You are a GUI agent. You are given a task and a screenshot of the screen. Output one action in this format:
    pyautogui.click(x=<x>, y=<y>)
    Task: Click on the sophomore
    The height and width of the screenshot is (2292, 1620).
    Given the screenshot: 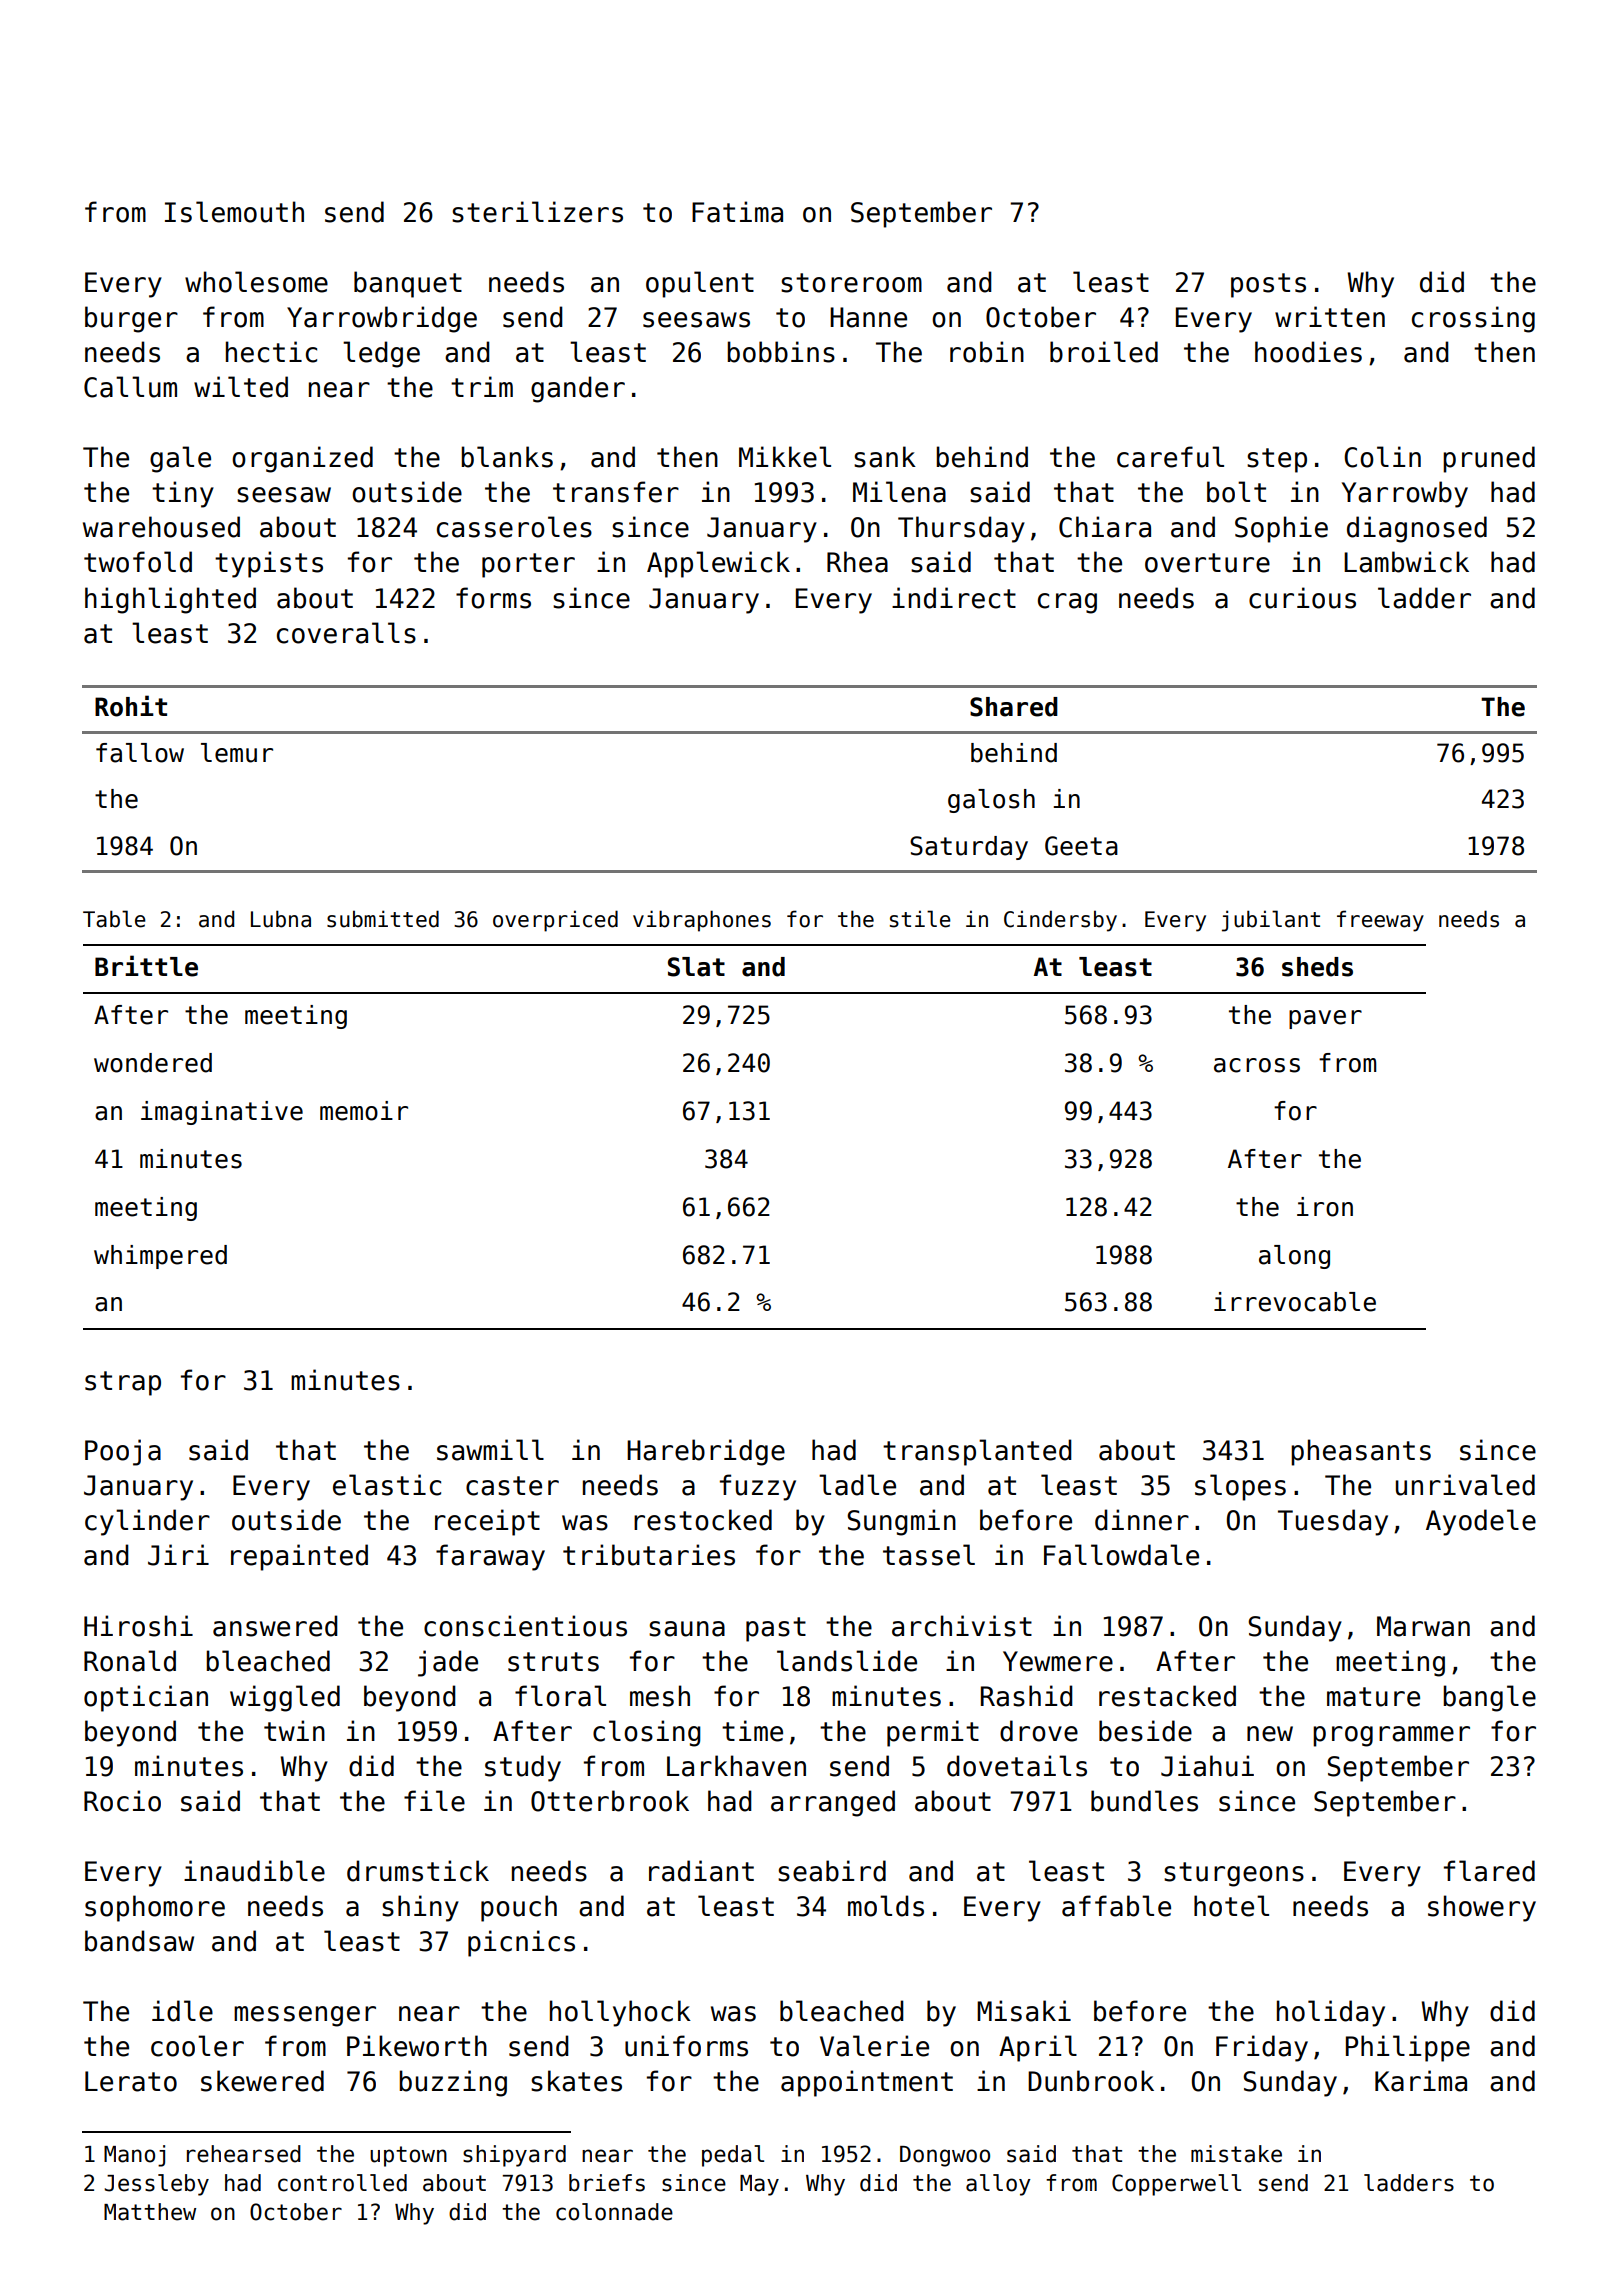 What is the action you would take?
    pyautogui.click(x=155, y=1908)
